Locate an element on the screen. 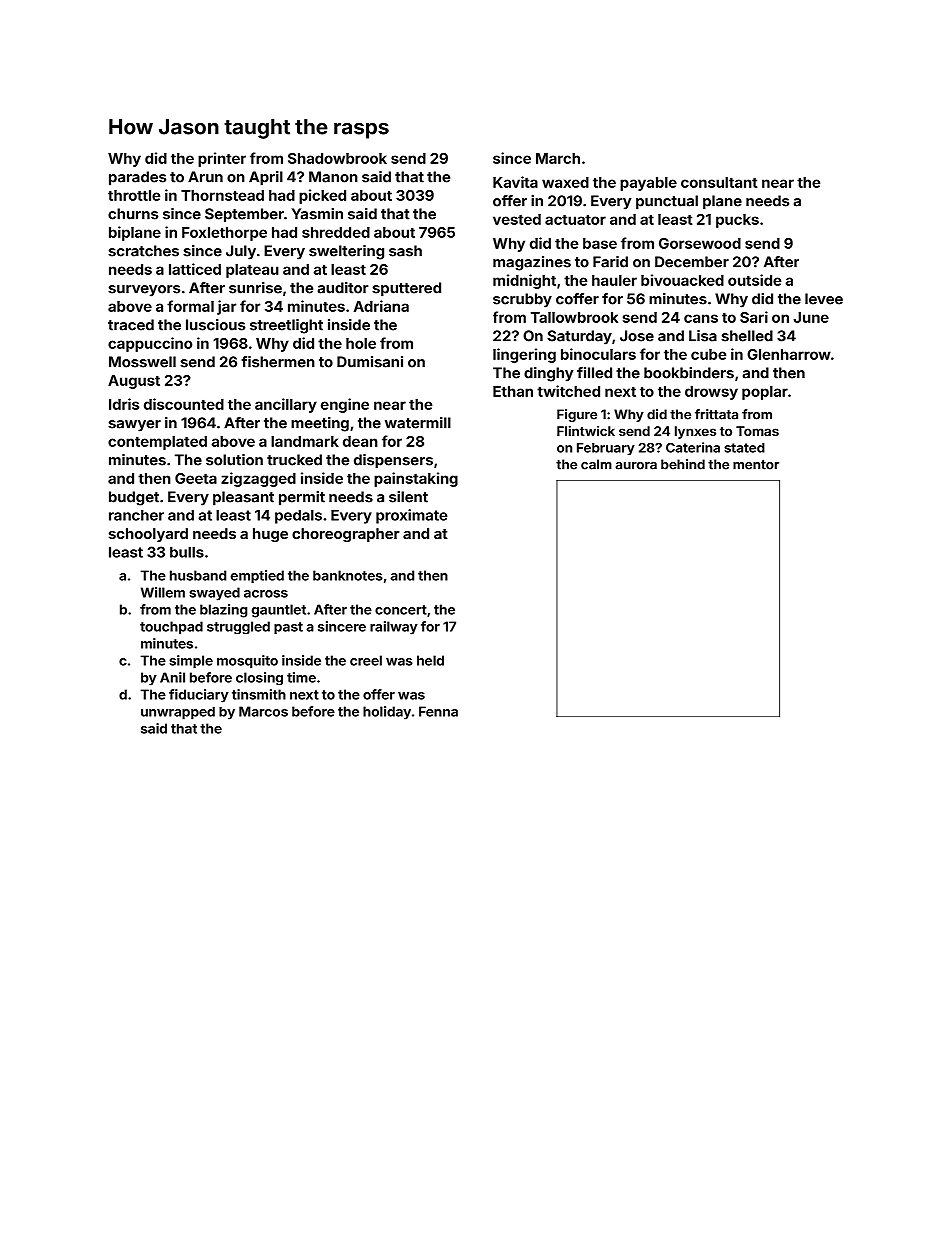 The image size is (952, 1233). landmark is located at coordinates (305, 441).
